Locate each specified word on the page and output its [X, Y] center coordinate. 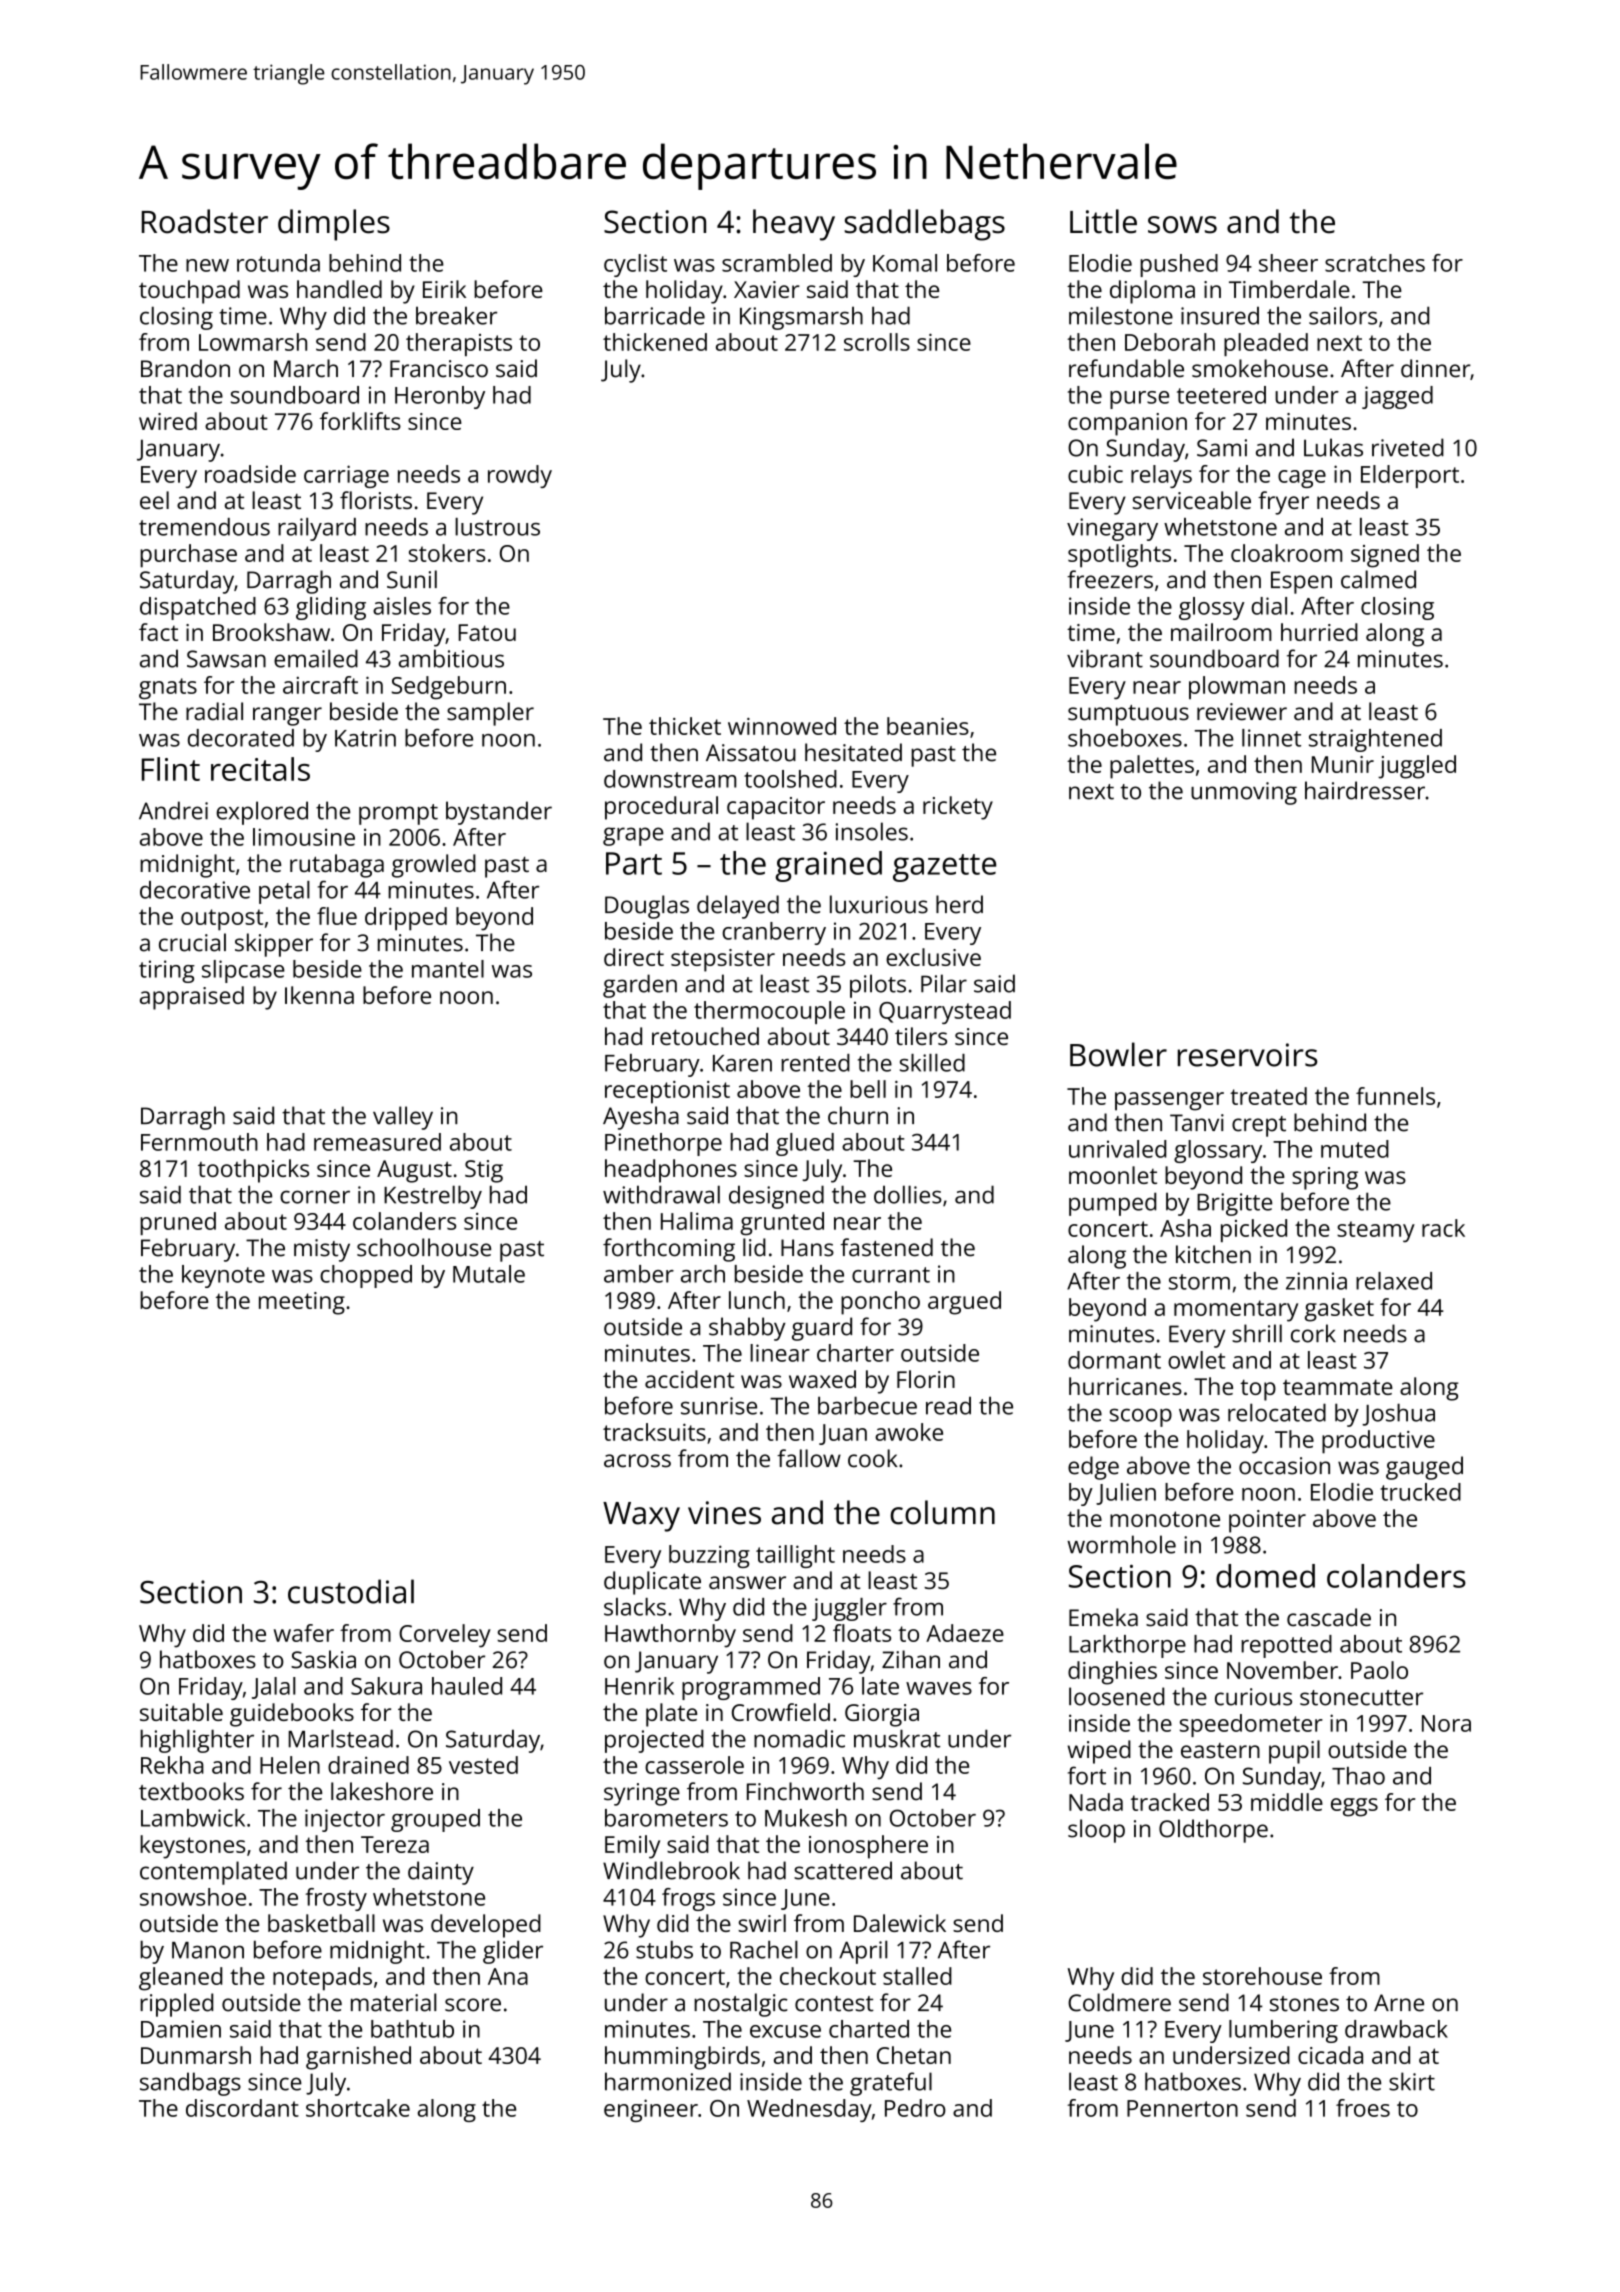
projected [654, 1741]
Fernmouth [199, 1142]
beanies [928, 726]
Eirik [444, 289]
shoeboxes [1125, 738]
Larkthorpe [1127, 1646]
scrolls [877, 342]
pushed [1179, 265]
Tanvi [1197, 1123]
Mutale [489, 1274]
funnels [1395, 1096]
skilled [932, 1063]
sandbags [190, 2084]
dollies [908, 1194]
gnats [168, 688]
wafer [304, 1633]
